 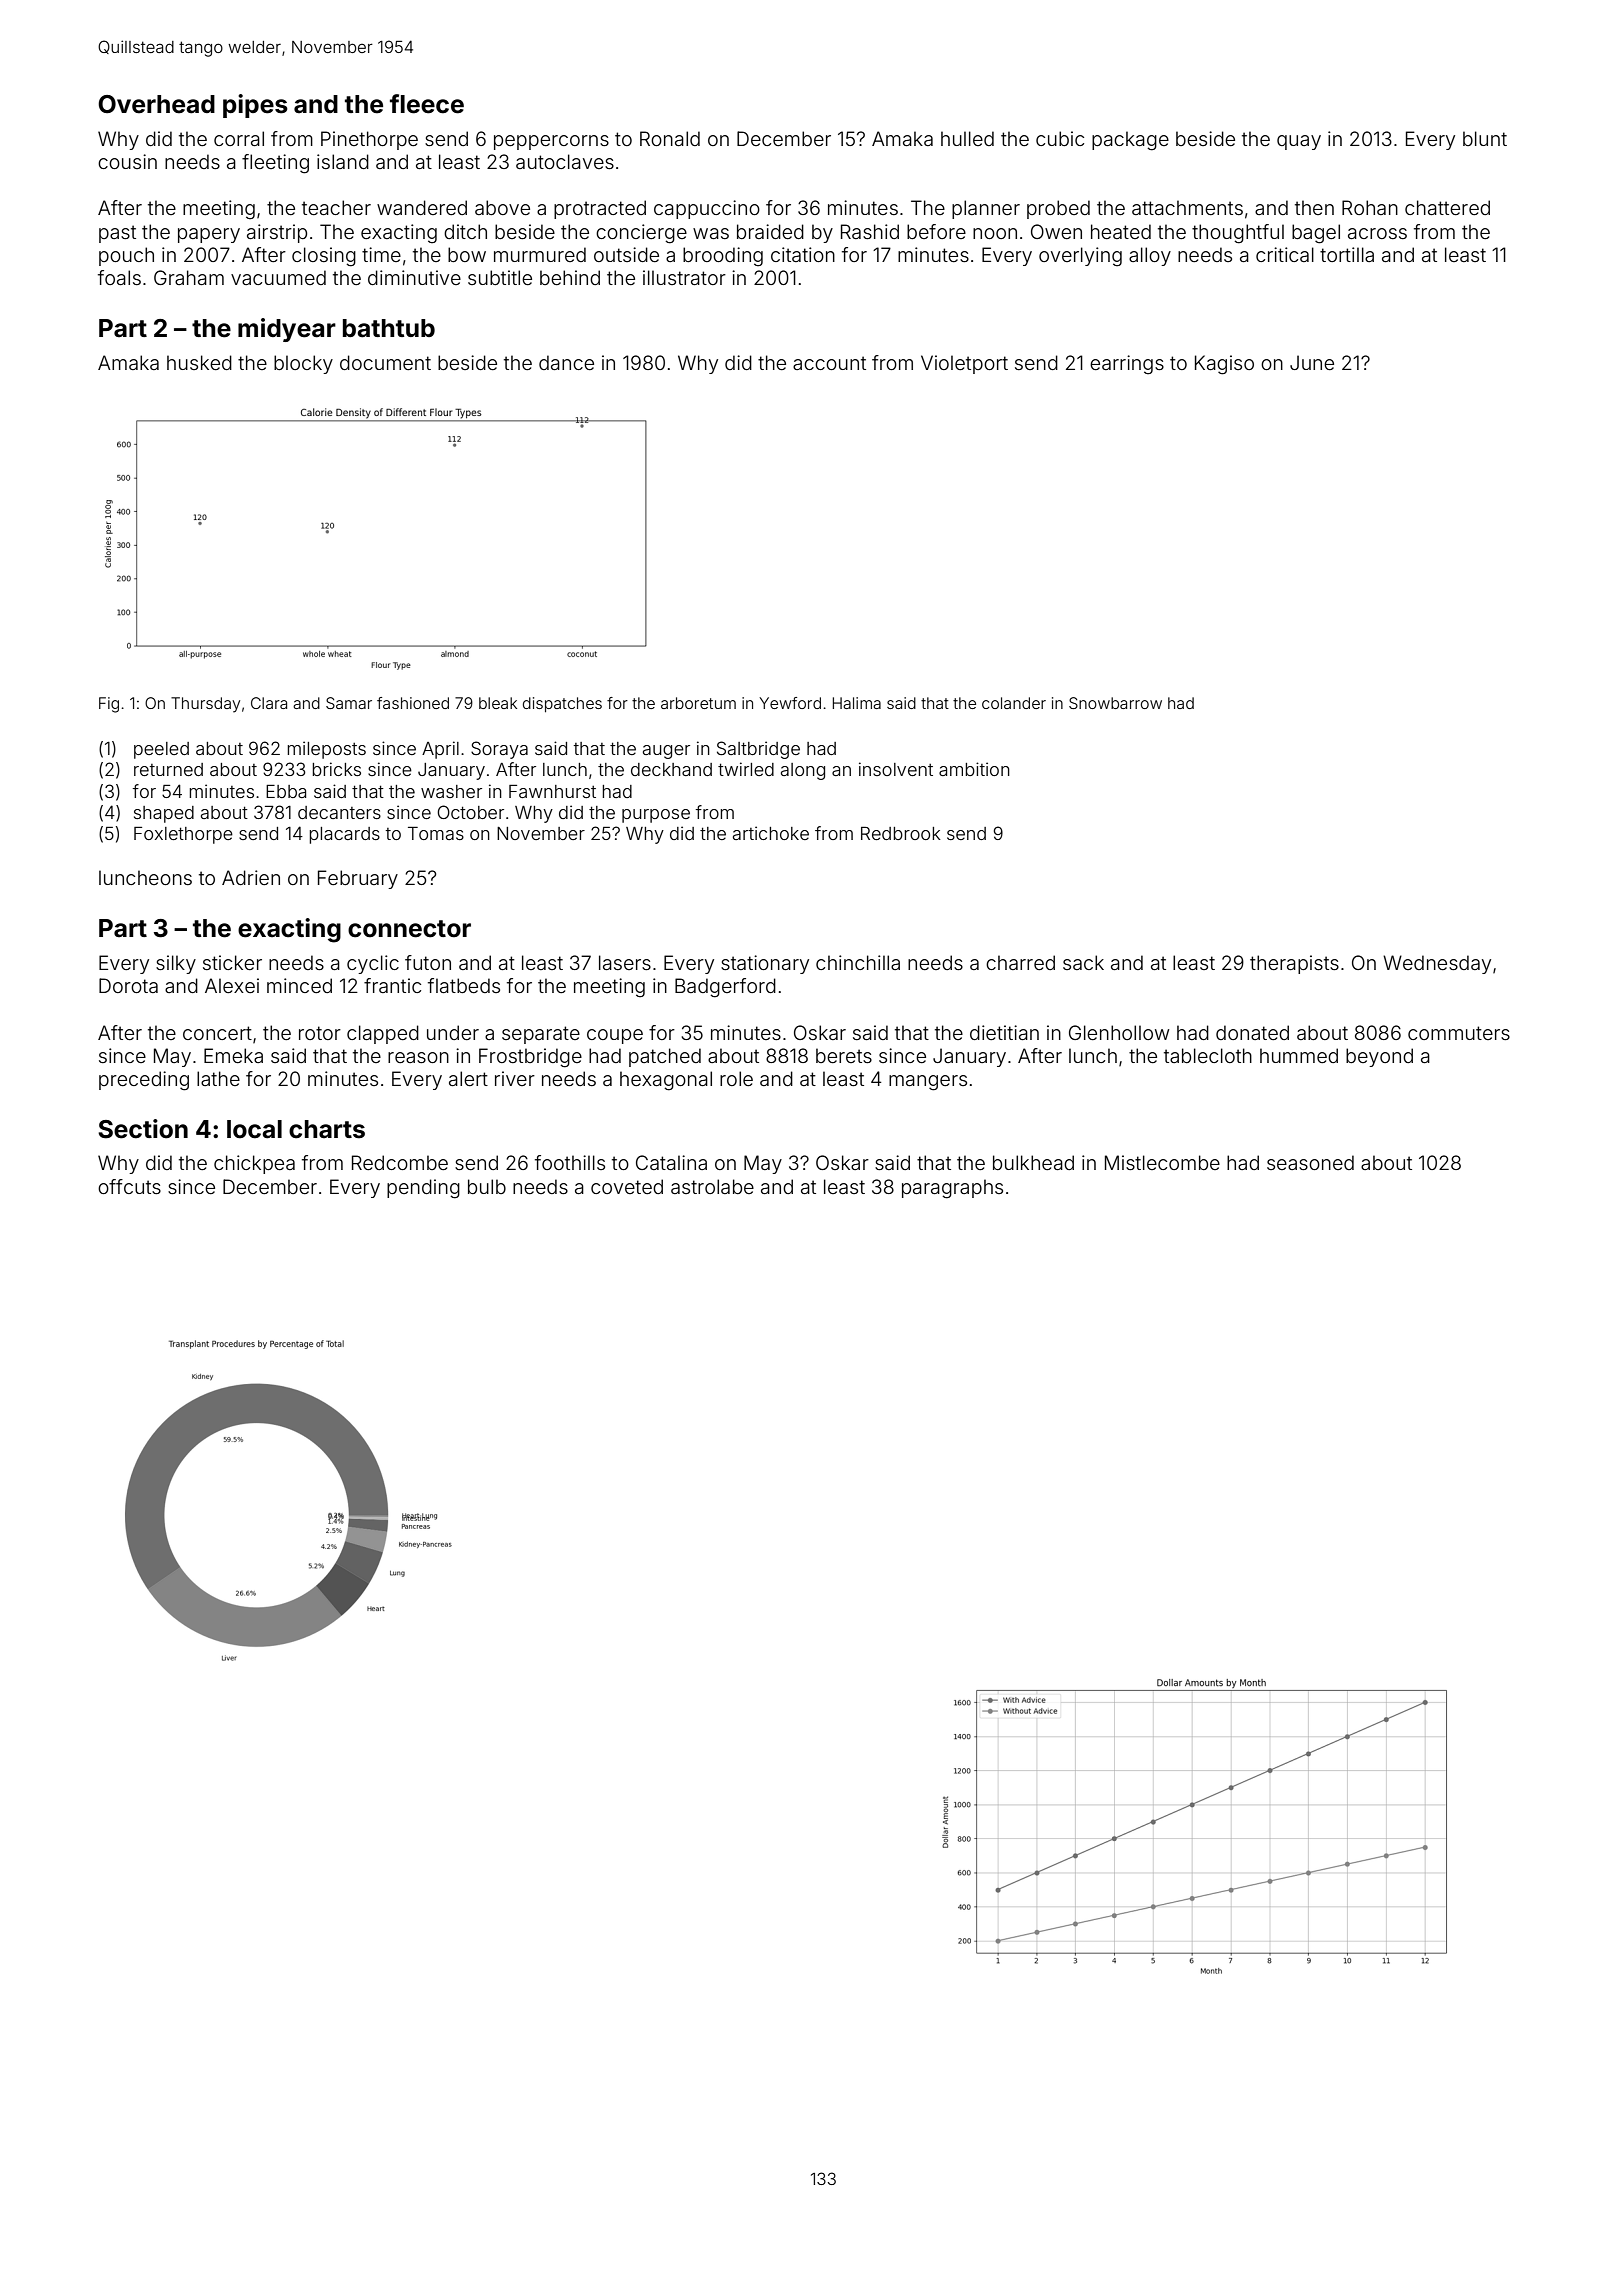 What do you see at coordinates (974, 769) in the screenshot?
I see `ambition` at bounding box center [974, 769].
